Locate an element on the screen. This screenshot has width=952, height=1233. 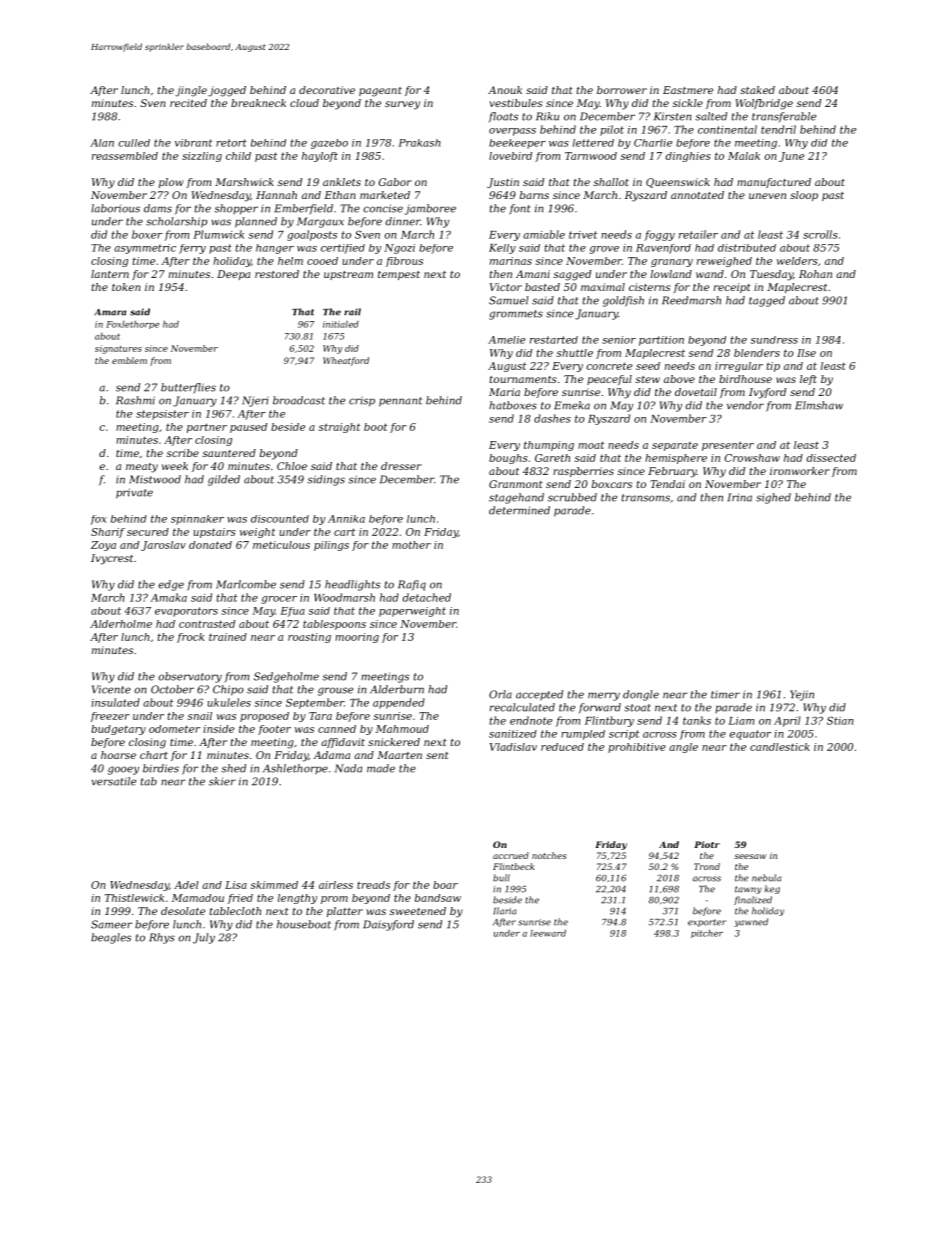
jingle is located at coordinates (191, 91).
